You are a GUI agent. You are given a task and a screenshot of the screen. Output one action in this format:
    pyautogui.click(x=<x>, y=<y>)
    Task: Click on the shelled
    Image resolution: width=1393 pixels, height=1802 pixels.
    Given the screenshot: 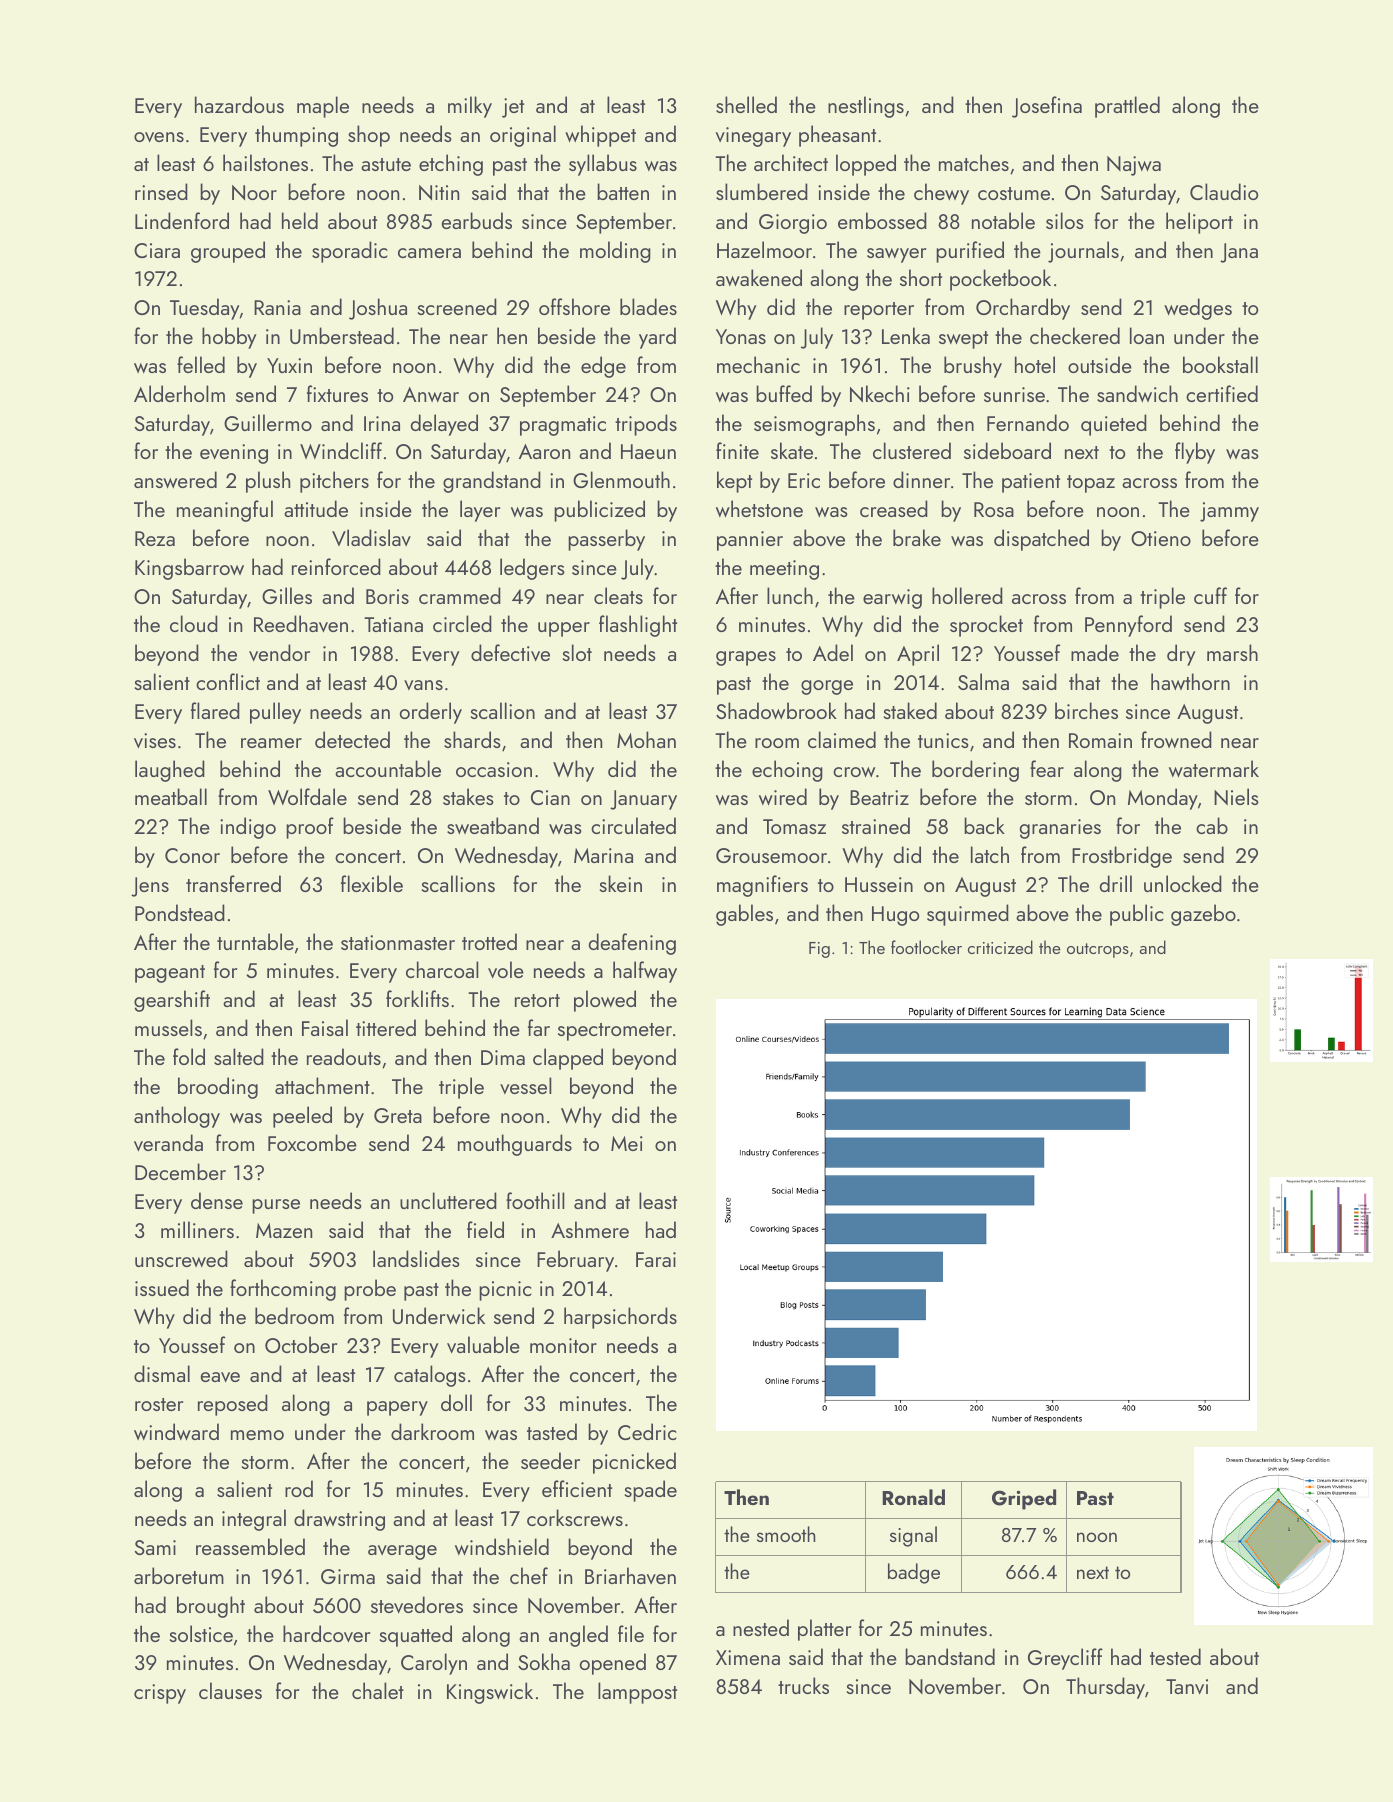 What is the action you would take?
    pyautogui.click(x=746, y=104)
